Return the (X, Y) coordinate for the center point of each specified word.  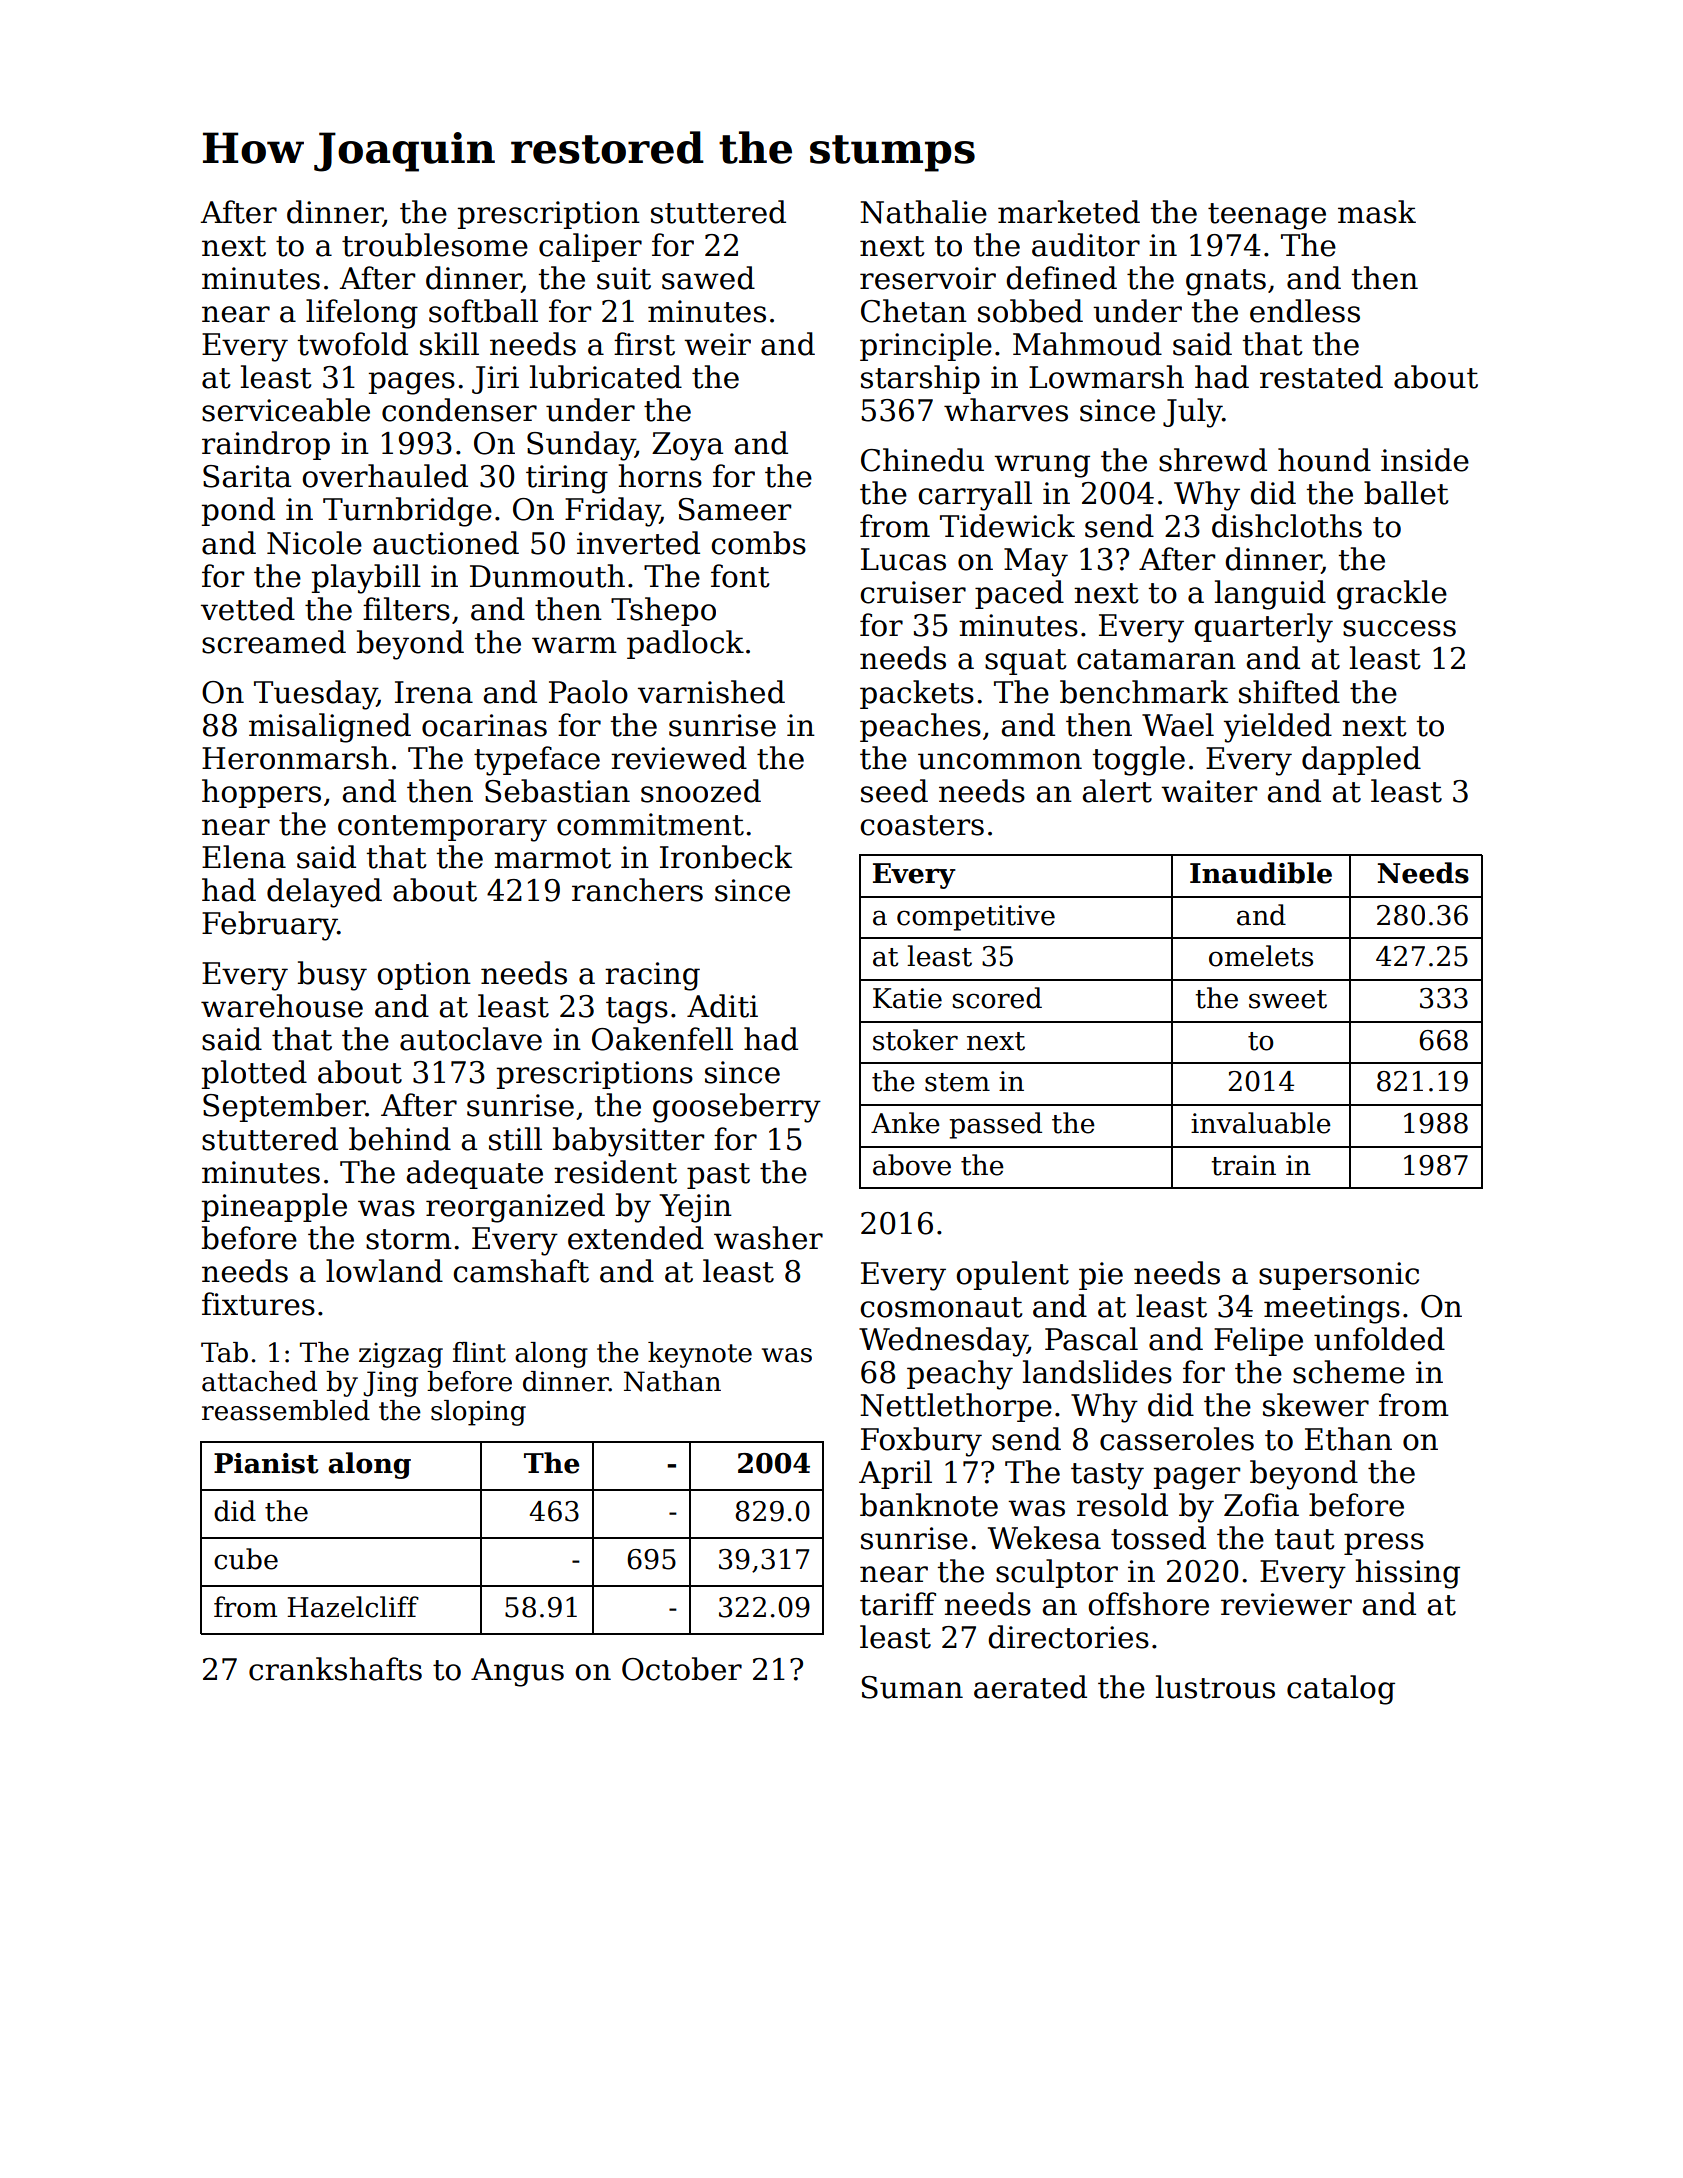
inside (1425, 460)
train (1243, 1165)
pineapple (274, 1207)
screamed (274, 642)
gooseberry (737, 1108)
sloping (478, 1413)
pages (412, 383)
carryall (975, 496)
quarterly (1263, 628)
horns (660, 476)
